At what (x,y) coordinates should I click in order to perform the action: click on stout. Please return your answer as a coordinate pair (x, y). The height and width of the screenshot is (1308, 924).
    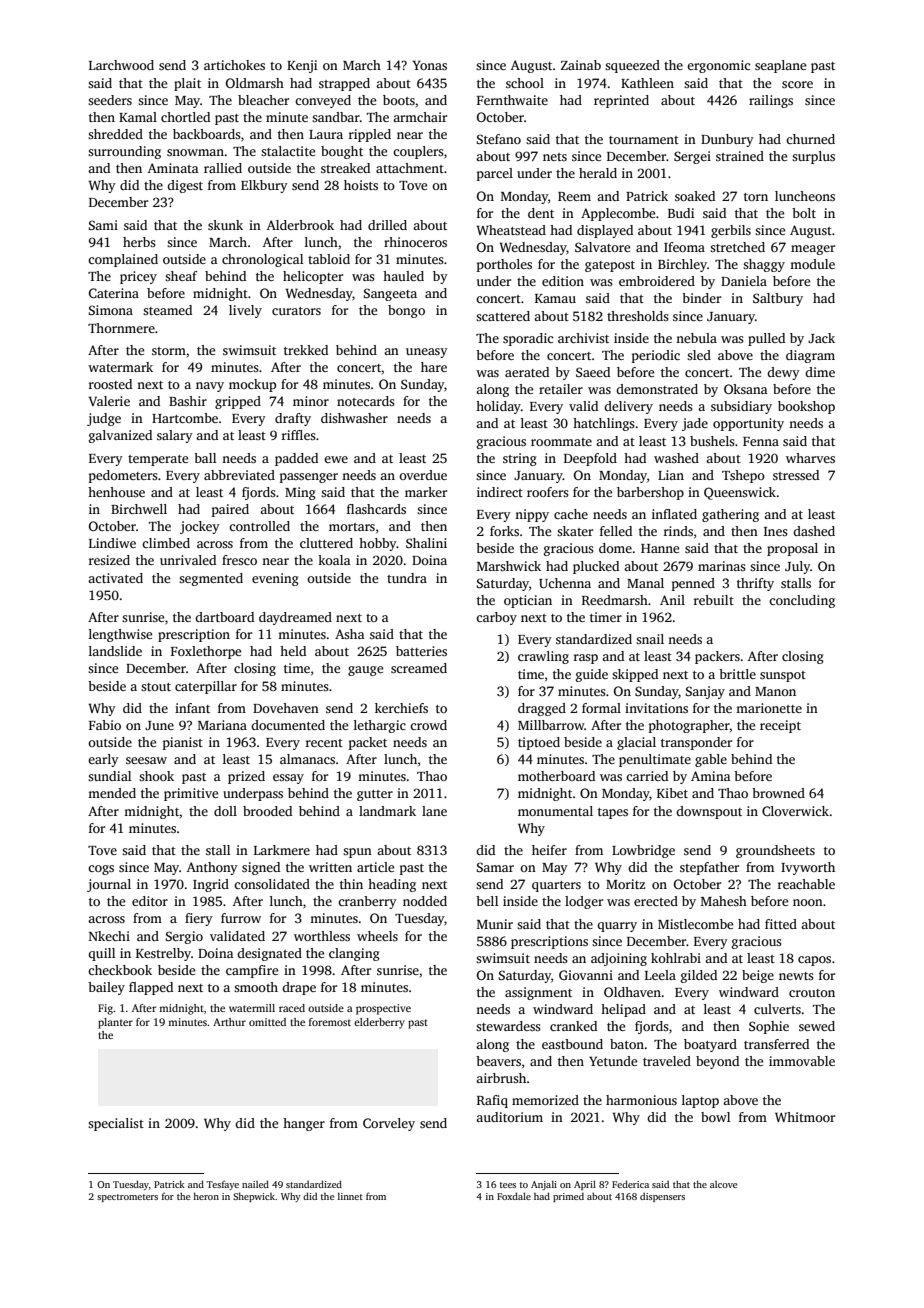
    Looking at the image, I should click on (156, 687).
